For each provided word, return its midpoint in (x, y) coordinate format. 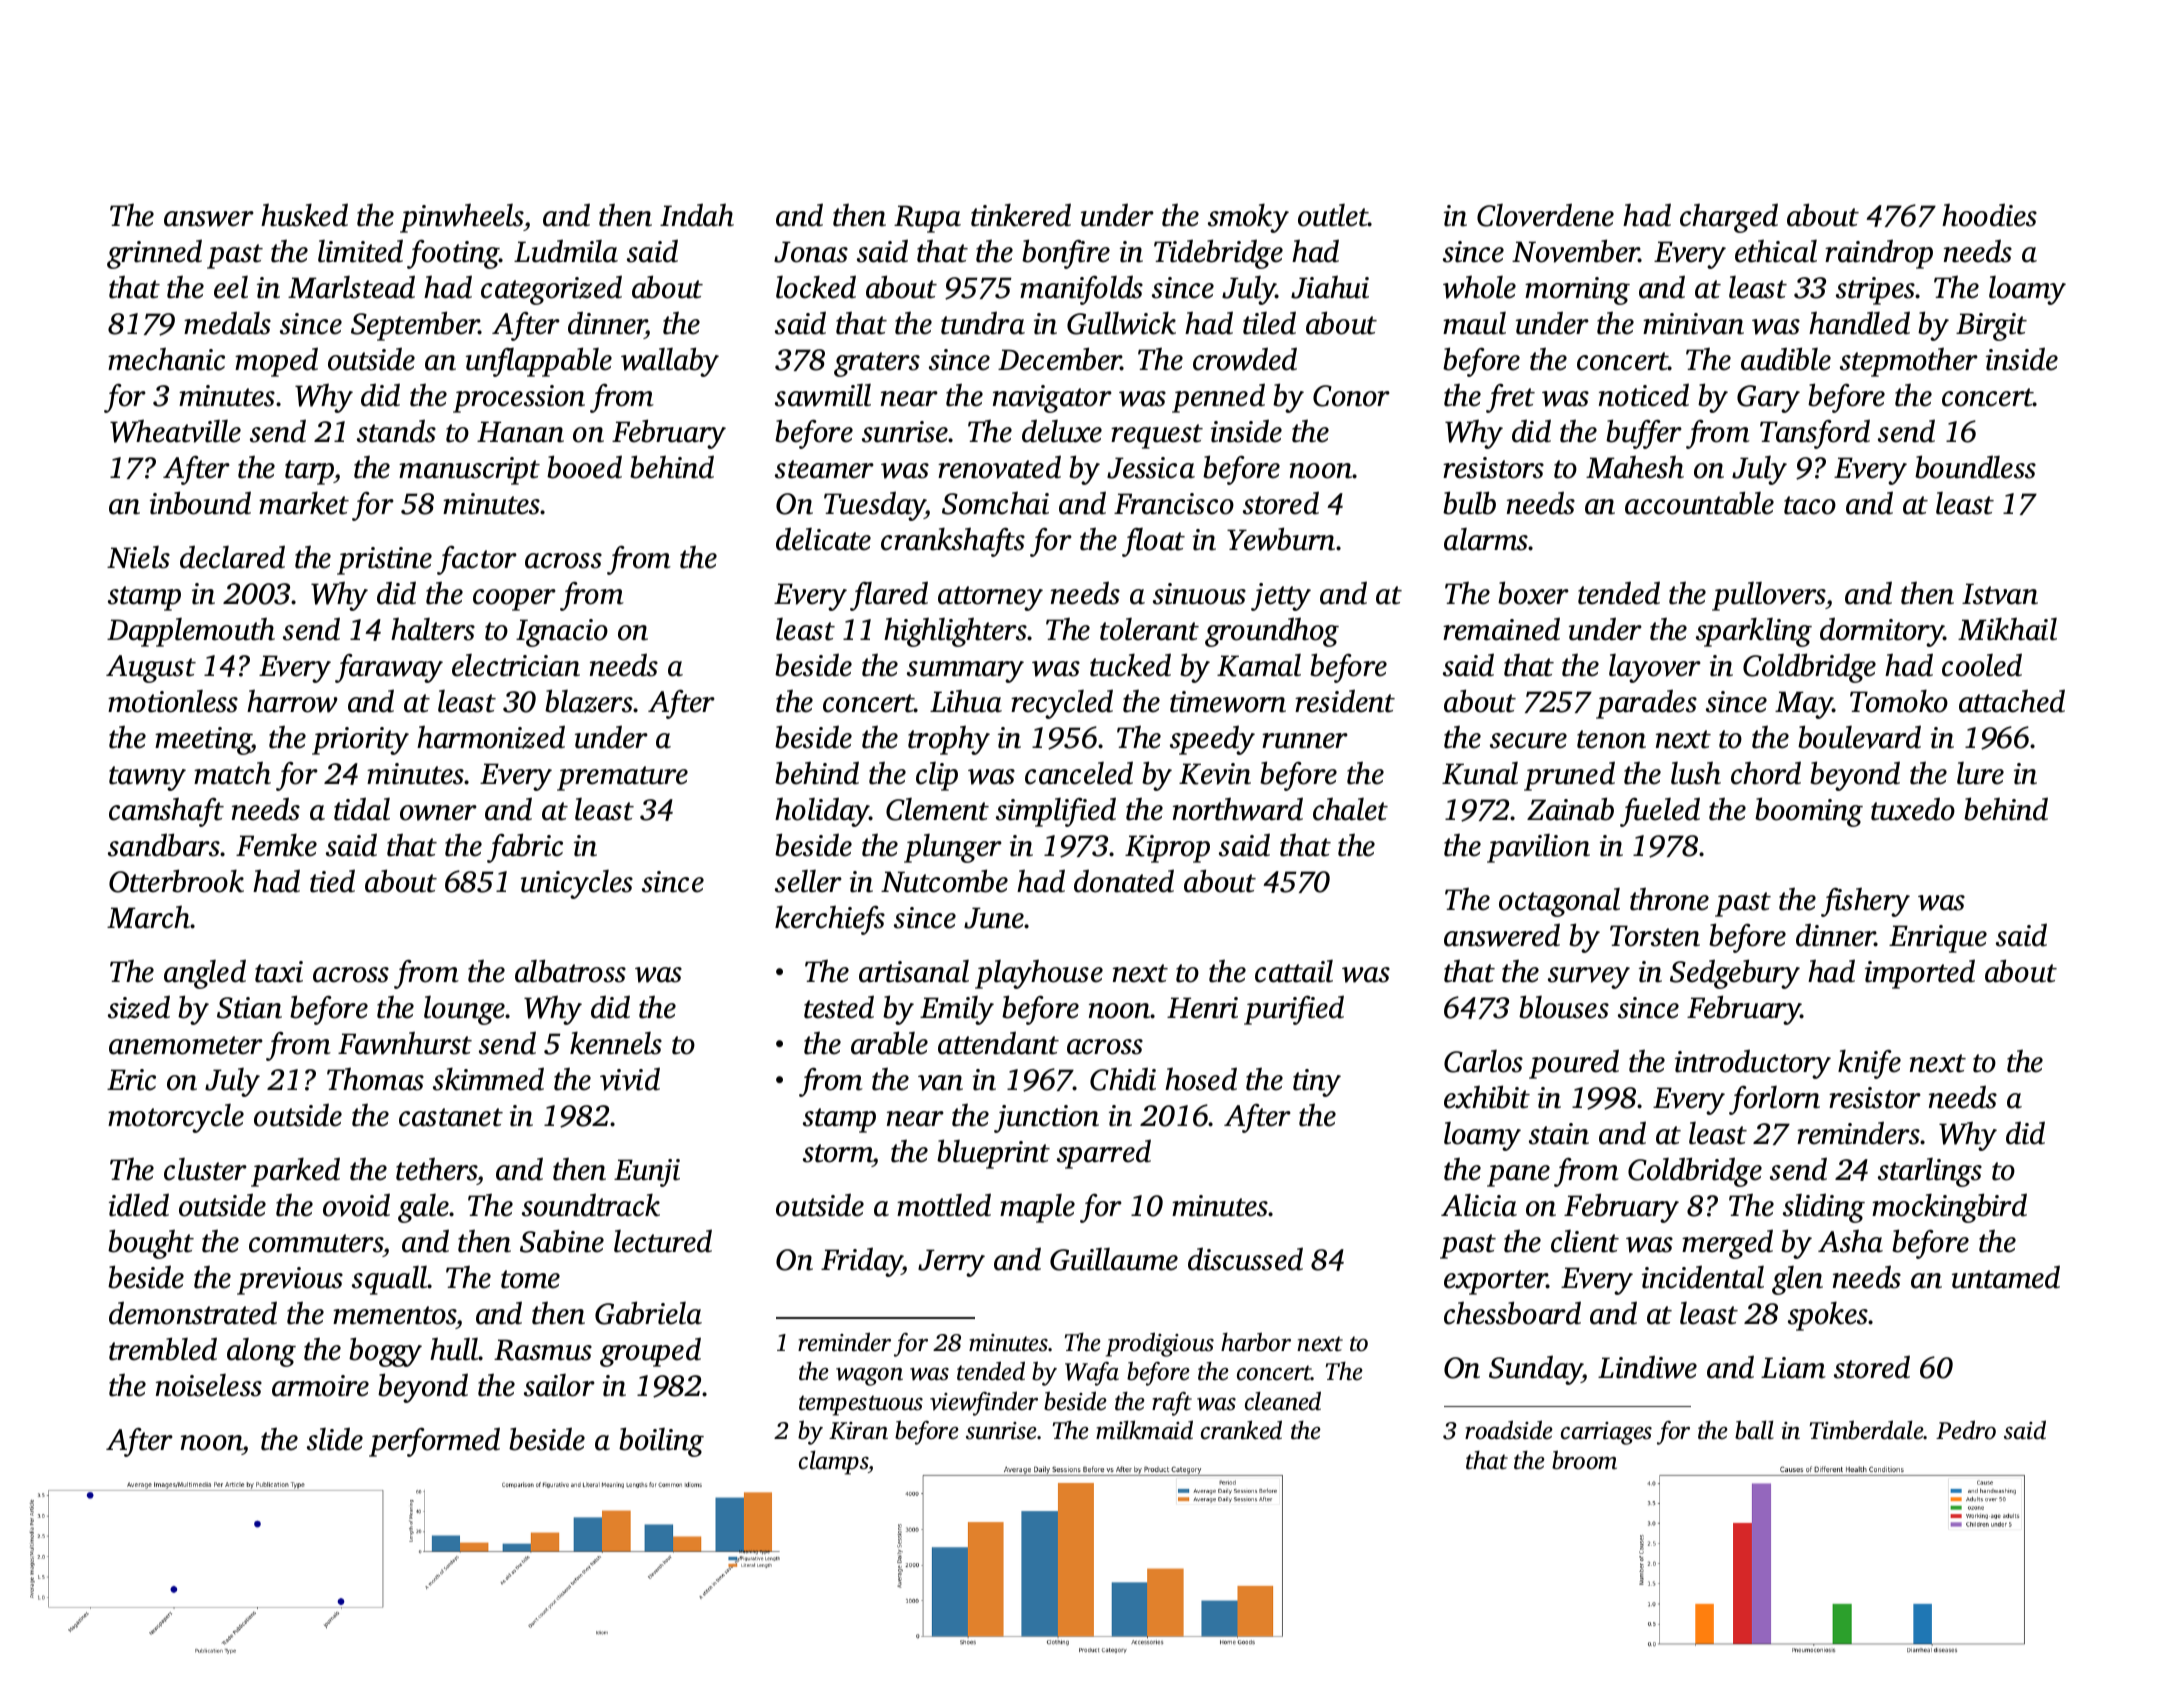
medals (227, 323)
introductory (1753, 1064)
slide (335, 1439)
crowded (1245, 359)
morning (1577, 291)
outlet (1333, 215)
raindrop (1879, 254)
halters (433, 629)
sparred (1104, 1154)
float (1153, 542)
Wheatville (175, 431)
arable (889, 1043)
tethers (437, 1169)
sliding (1824, 1208)
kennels (616, 1043)
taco (1810, 505)
